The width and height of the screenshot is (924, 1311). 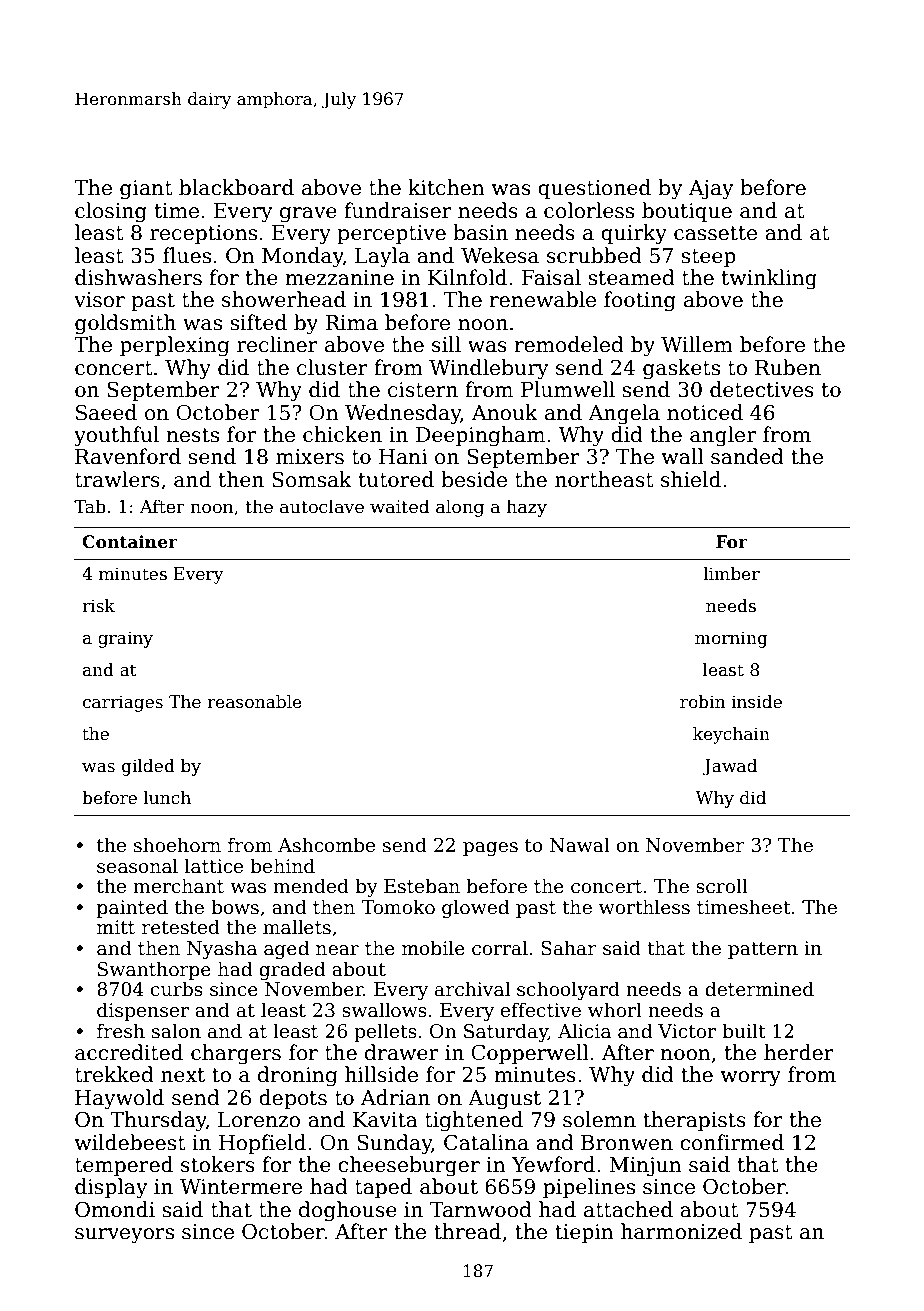 What do you see at coordinates (769, 279) in the screenshot?
I see `twinkling` at bounding box center [769, 279].
